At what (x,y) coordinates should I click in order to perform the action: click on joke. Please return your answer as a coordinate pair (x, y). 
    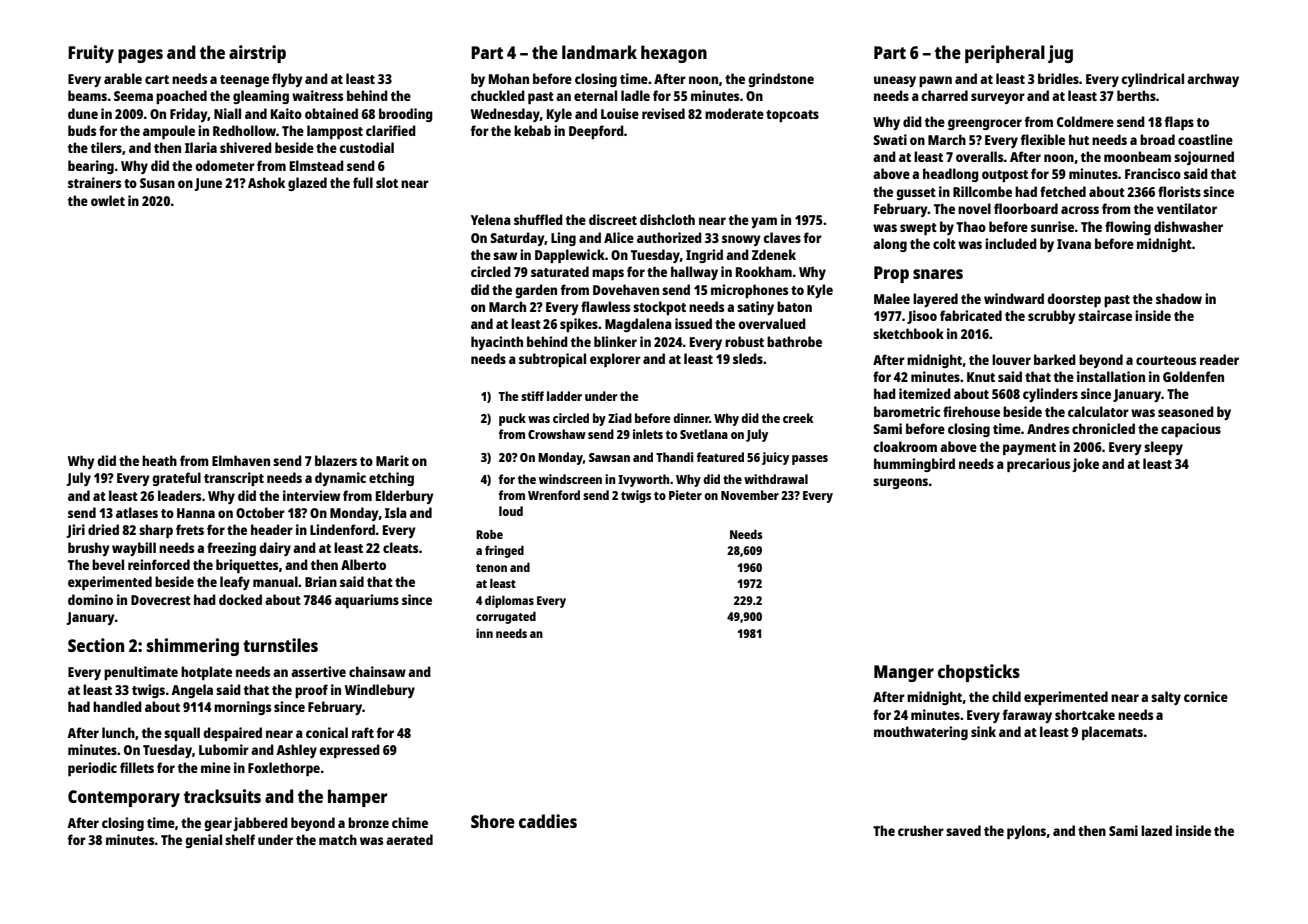
    Looking at the image, I should click on (1085, 465).
